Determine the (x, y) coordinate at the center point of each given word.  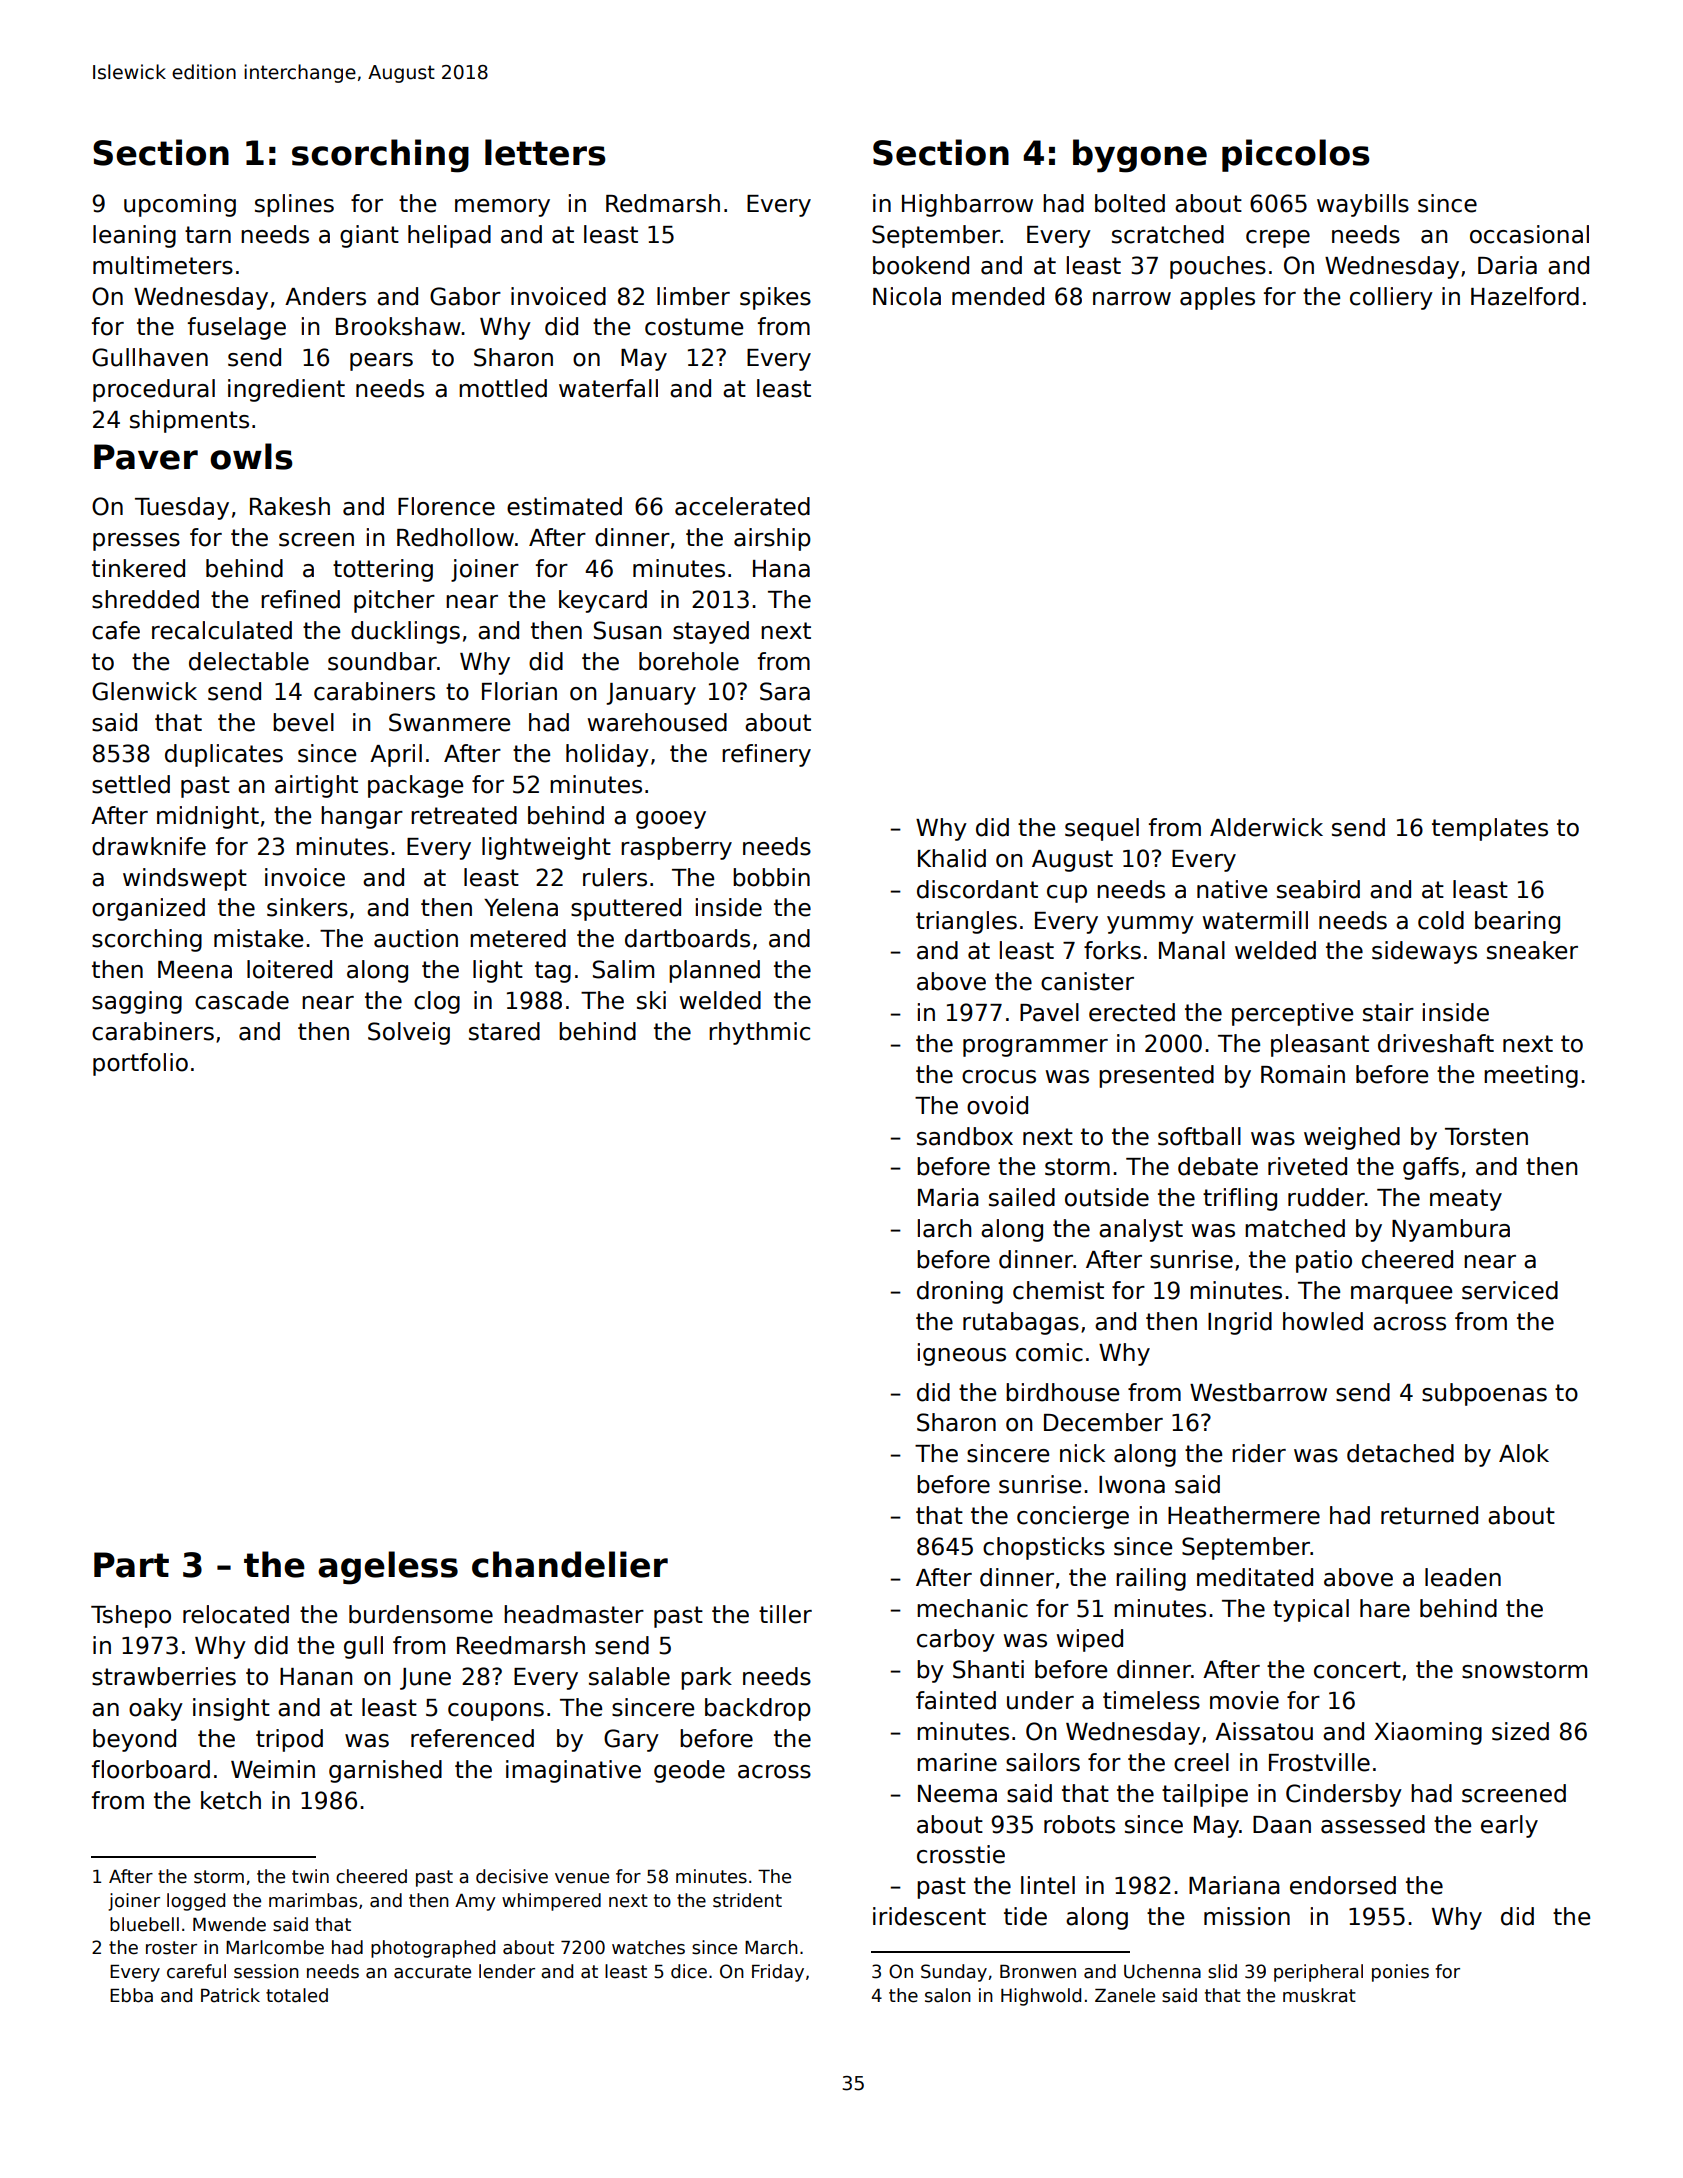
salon (948, 1995)
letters (545, 152)
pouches (1218, 267)
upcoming (180, 205)
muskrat (1319, 1995)
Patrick (230, 1995)
